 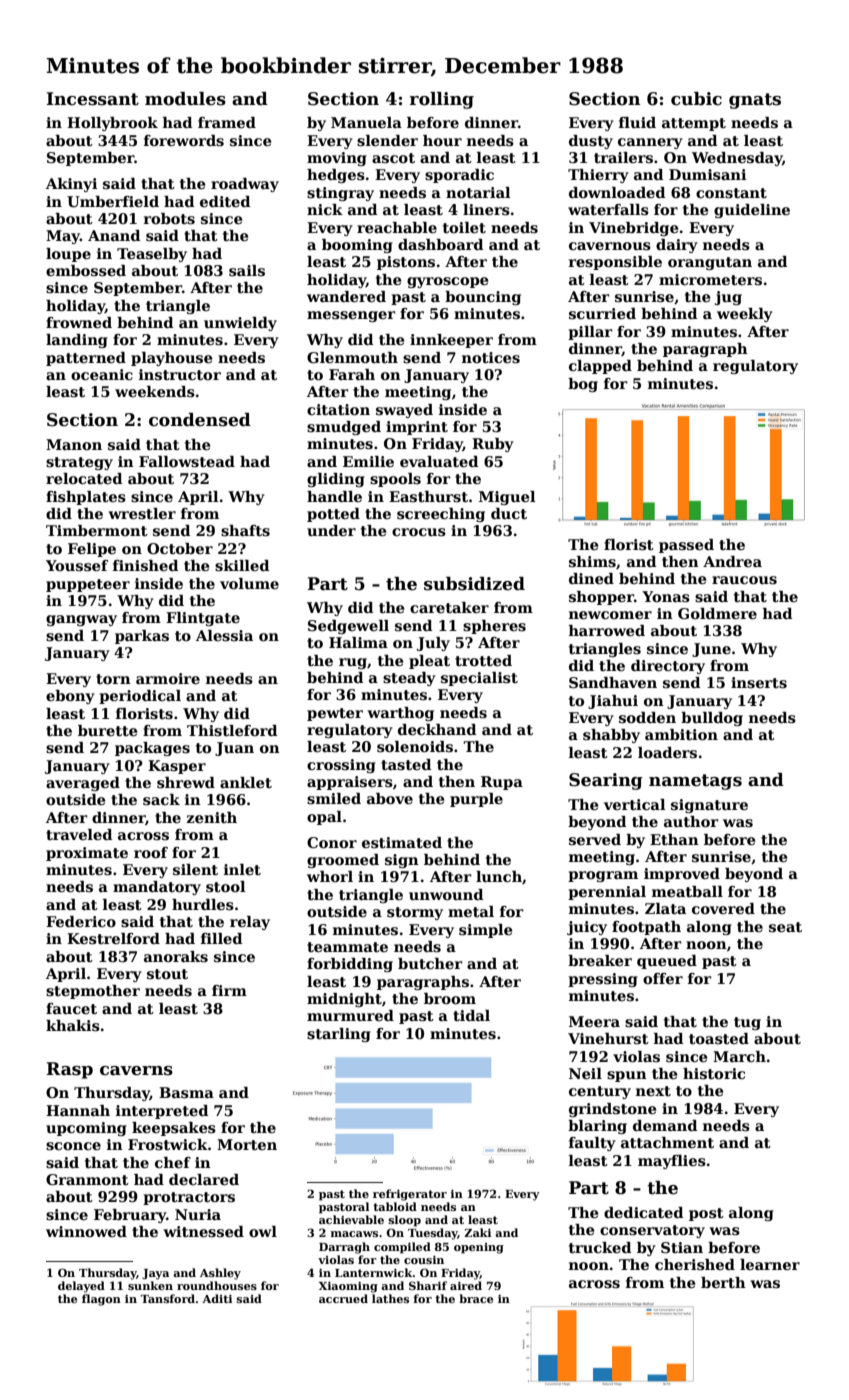 I want to click on Umberfield, so click(x=113, y=202).
